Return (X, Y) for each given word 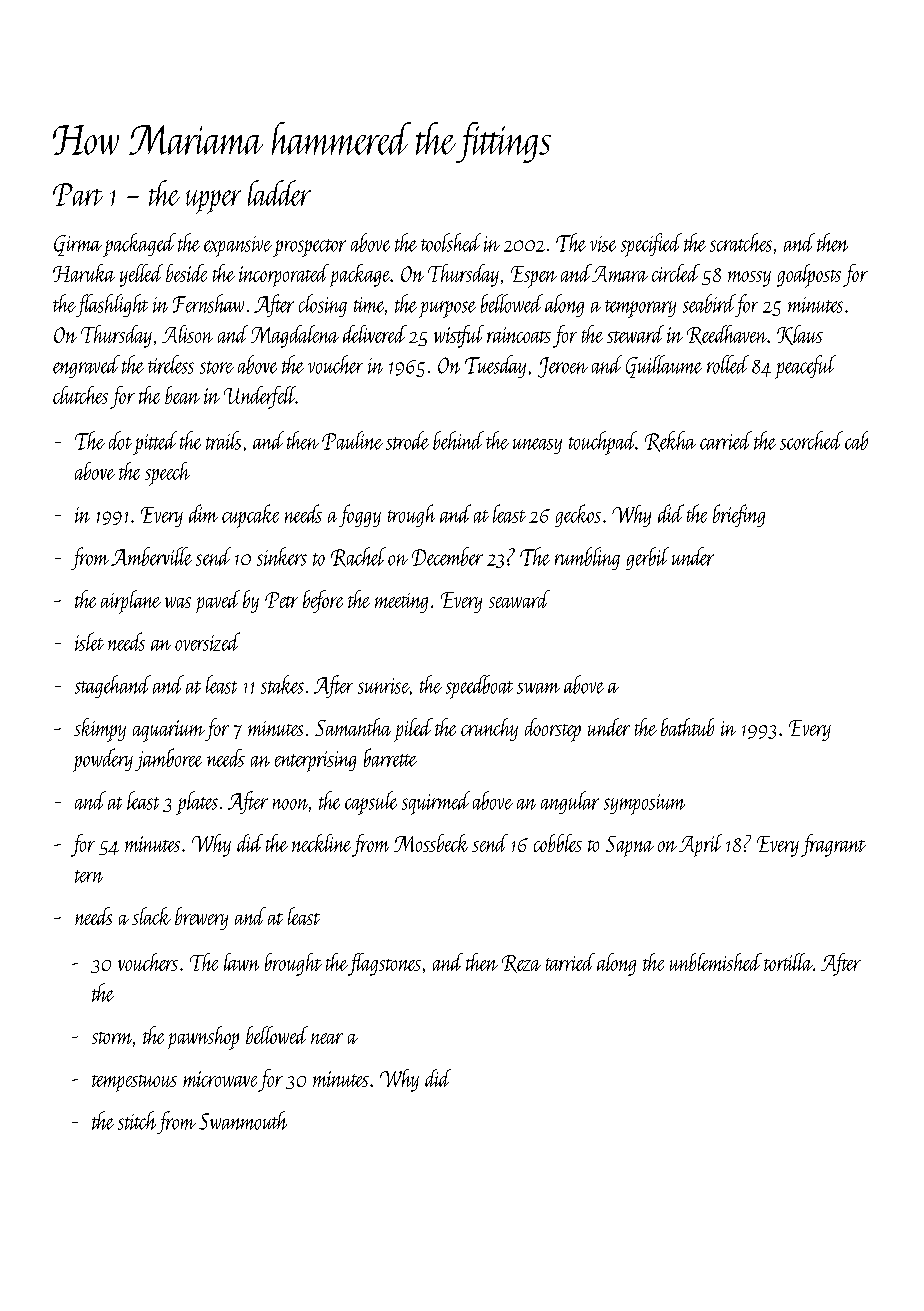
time (369, 305)
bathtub (687, 727)
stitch (137, 1120)
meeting (401, 603)
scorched (811, 440)
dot (120, 440)
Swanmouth (243, 1120)
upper (213, 202)
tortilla (788, 962)
